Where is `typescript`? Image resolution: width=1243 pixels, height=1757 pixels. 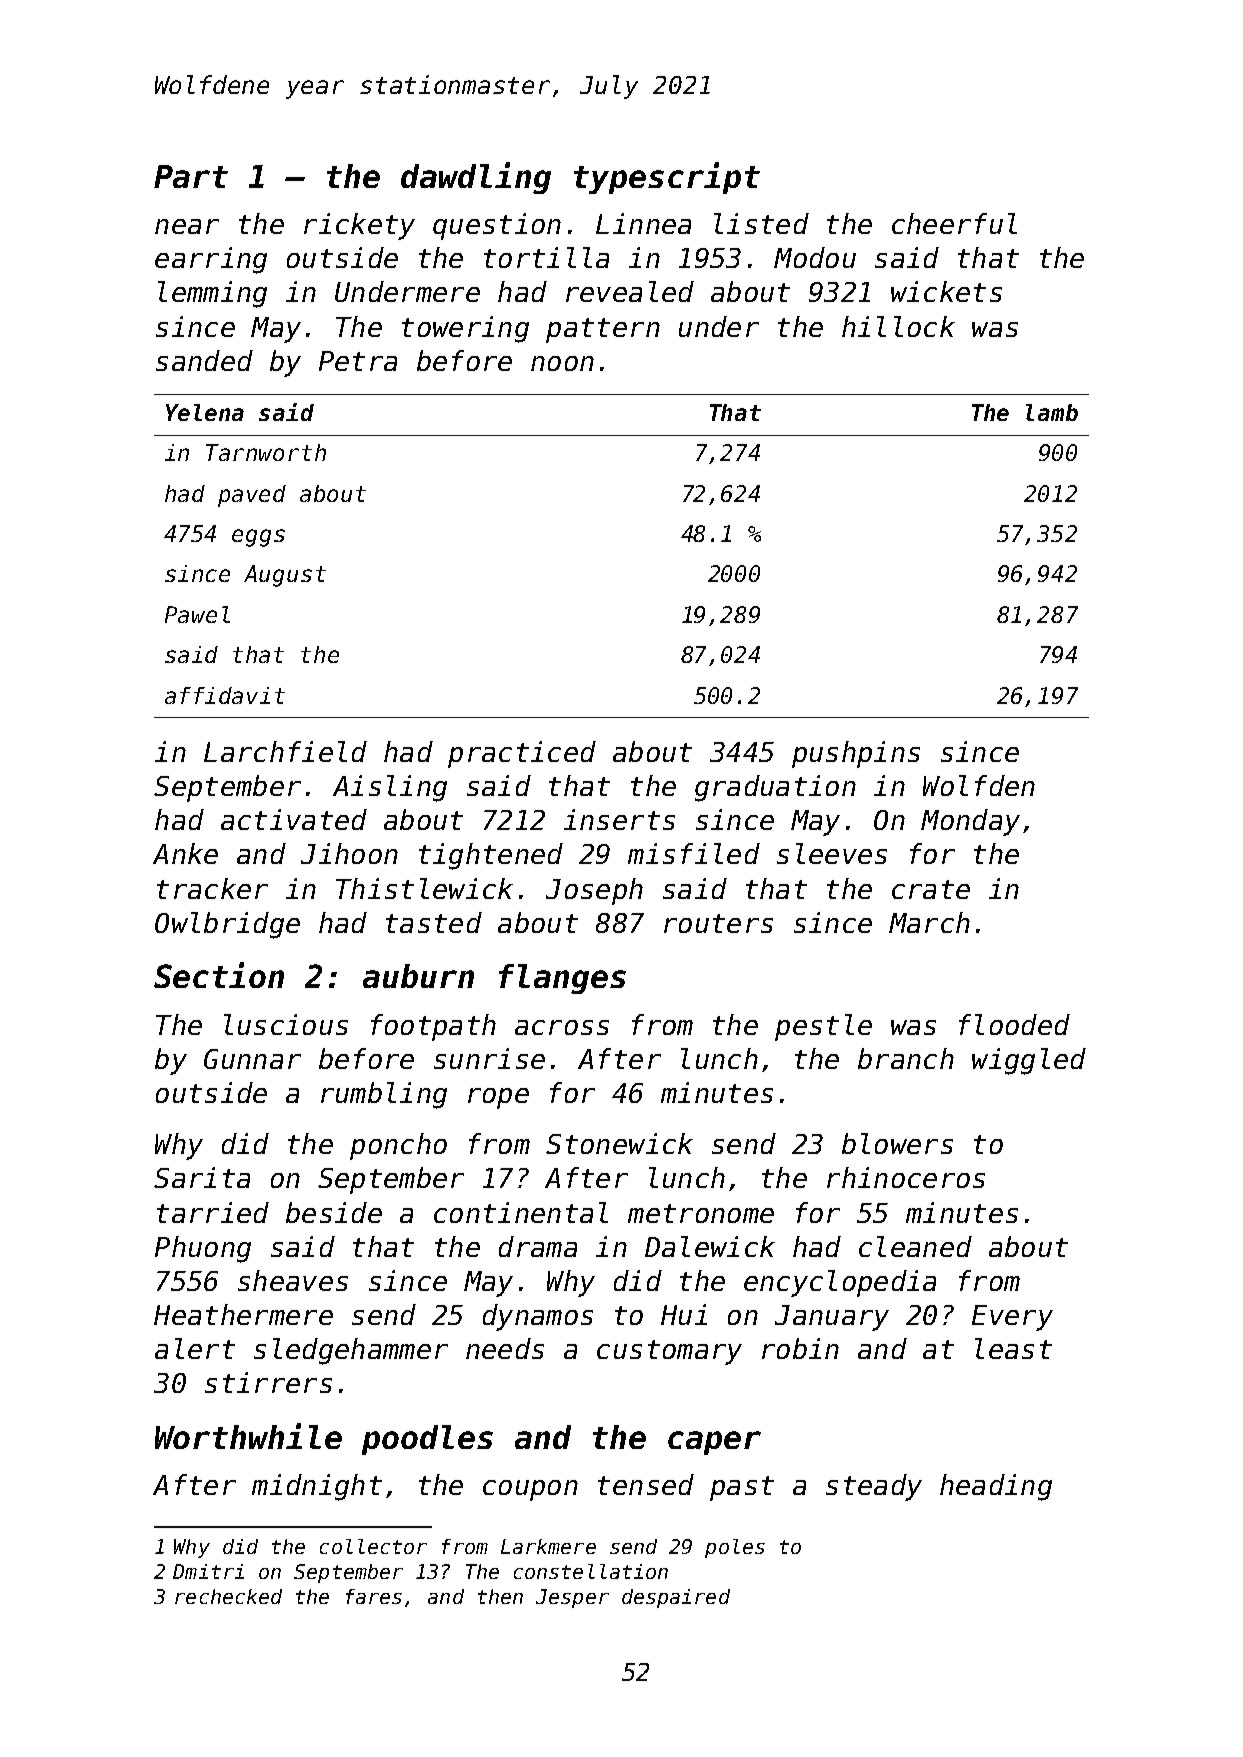 typescript is located at coordinates (667, 178).
